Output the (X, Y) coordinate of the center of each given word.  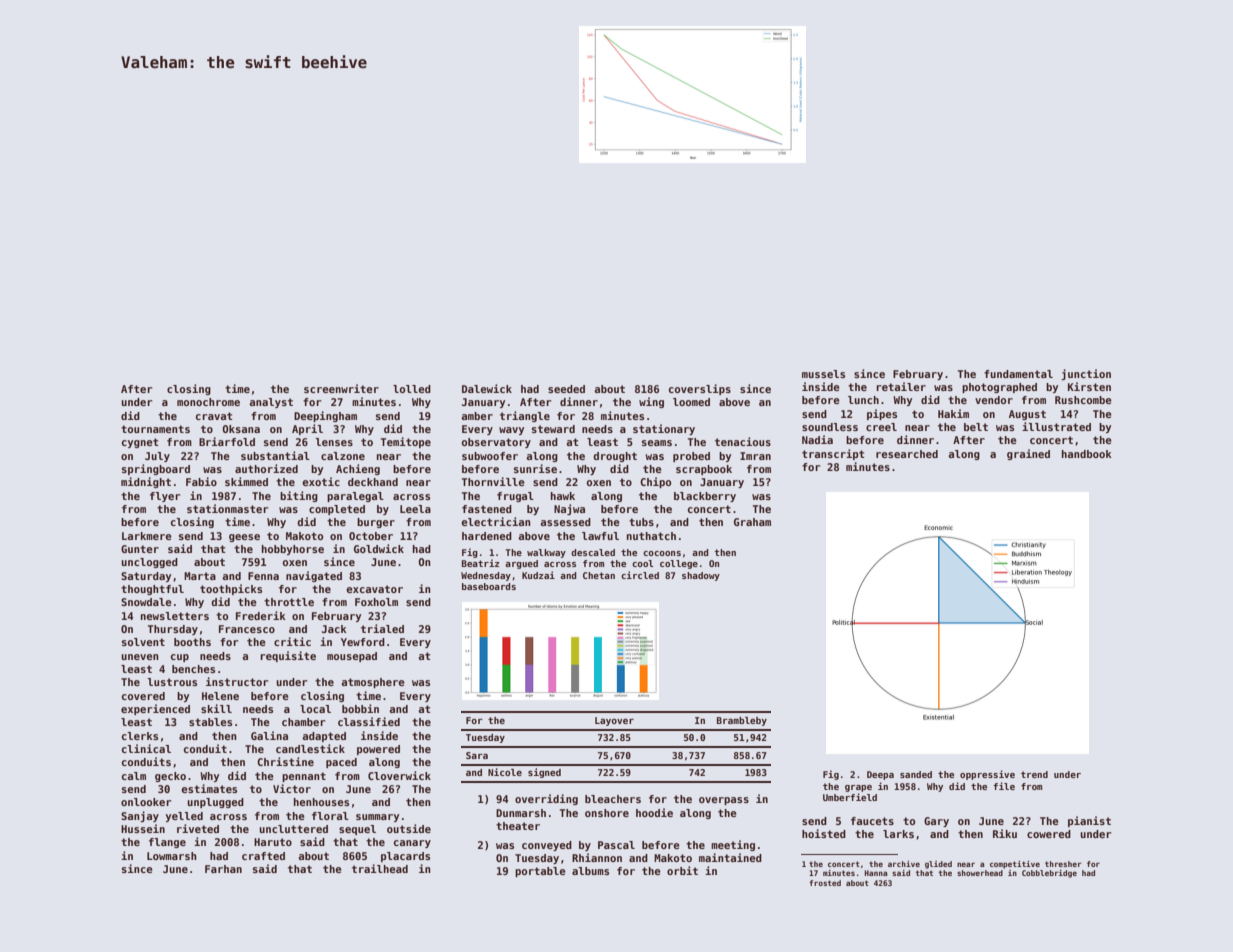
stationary (664, 429)
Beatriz (481, 563)
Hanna (876, 873)
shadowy (701, 576)
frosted (825, 883)
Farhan (223, 869)
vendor (994, 400)
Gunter (140, 549)
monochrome (208, 402)
